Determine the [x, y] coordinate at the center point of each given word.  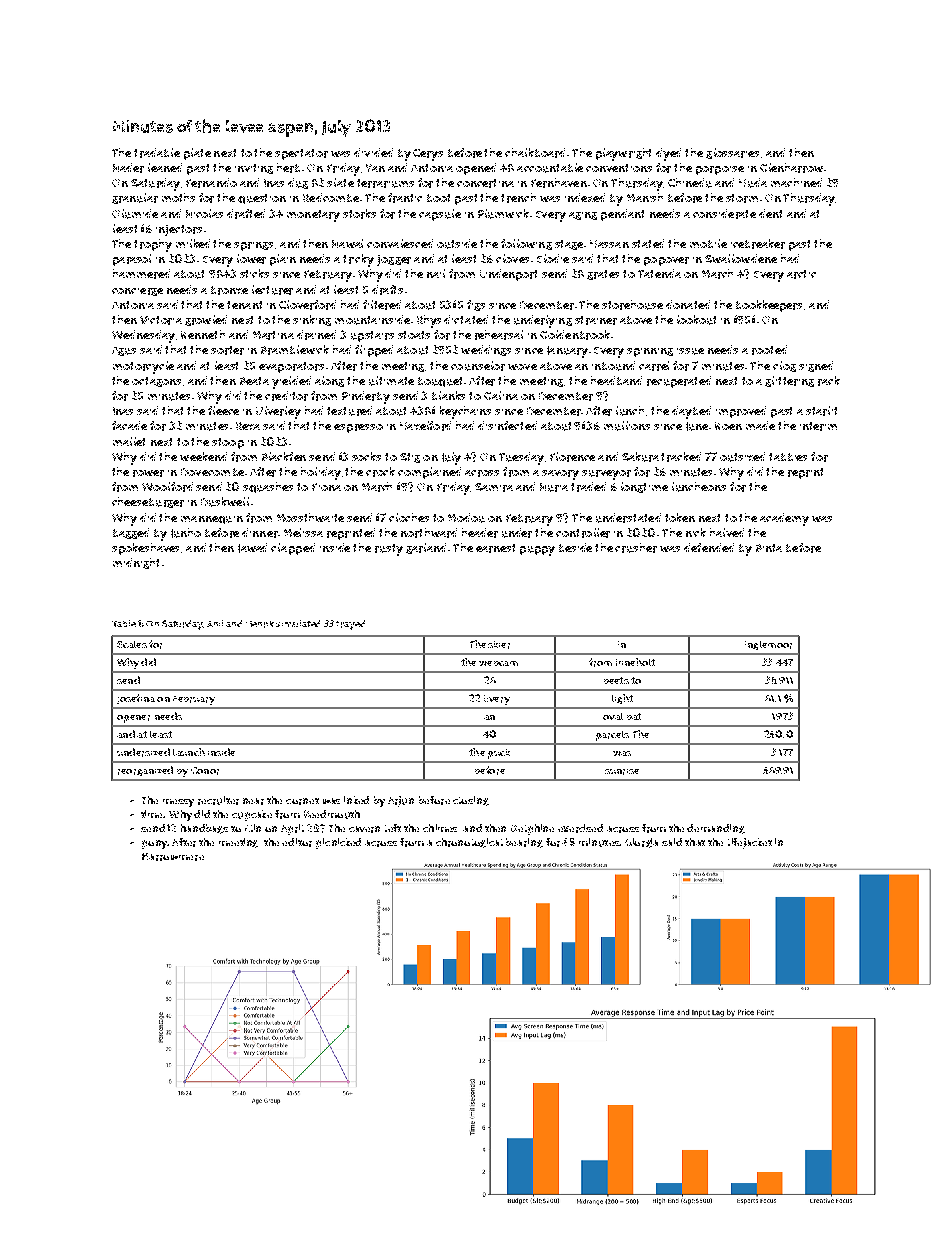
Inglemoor [768, 645]
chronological [469, 843]
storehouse [632, 305]
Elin [253, 828]
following [526, 244]
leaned [165, 167]
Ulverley [278, 412]
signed [816, 366]
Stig [410, 458]
